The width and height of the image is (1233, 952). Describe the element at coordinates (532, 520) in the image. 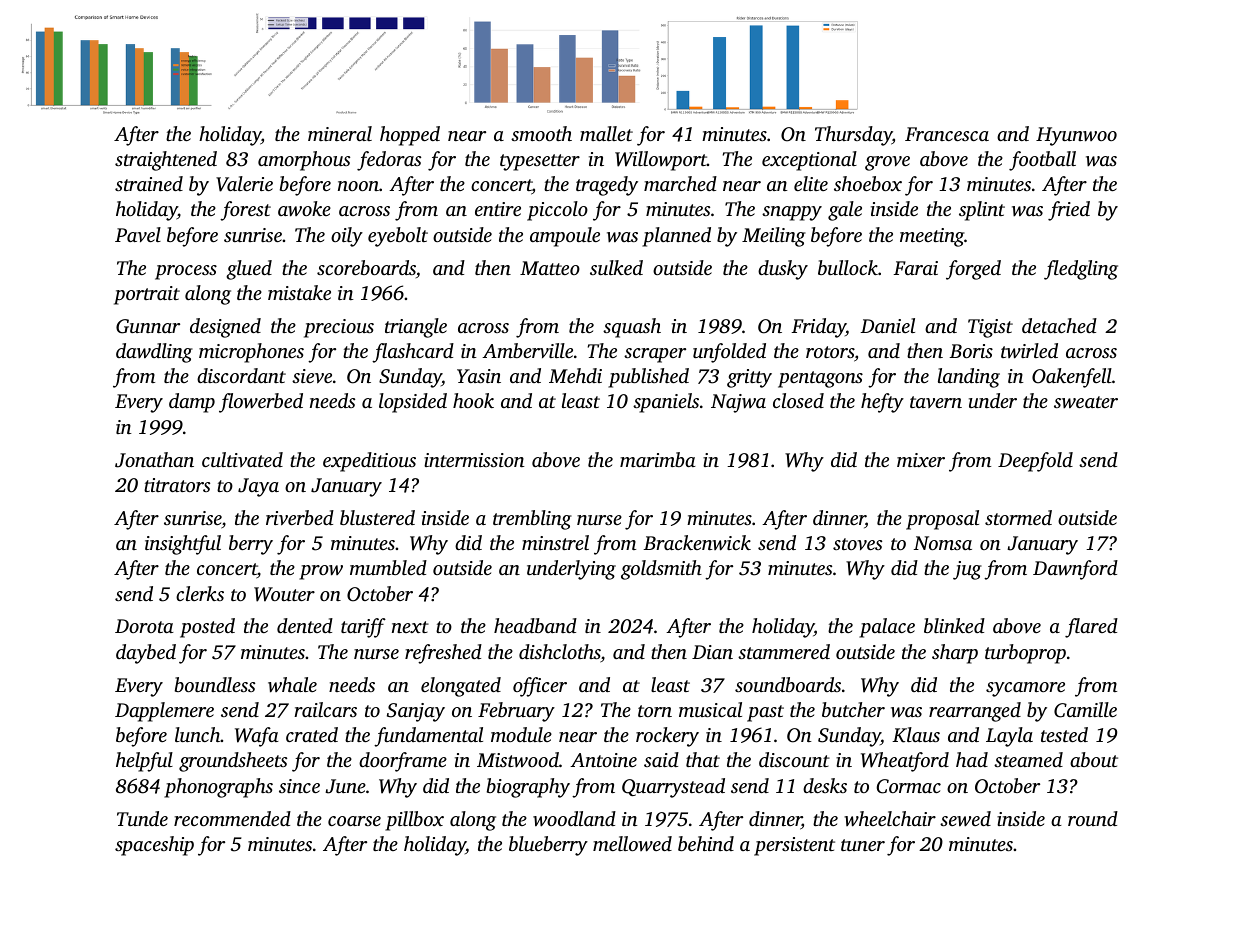

I see `trembling` at that location.
